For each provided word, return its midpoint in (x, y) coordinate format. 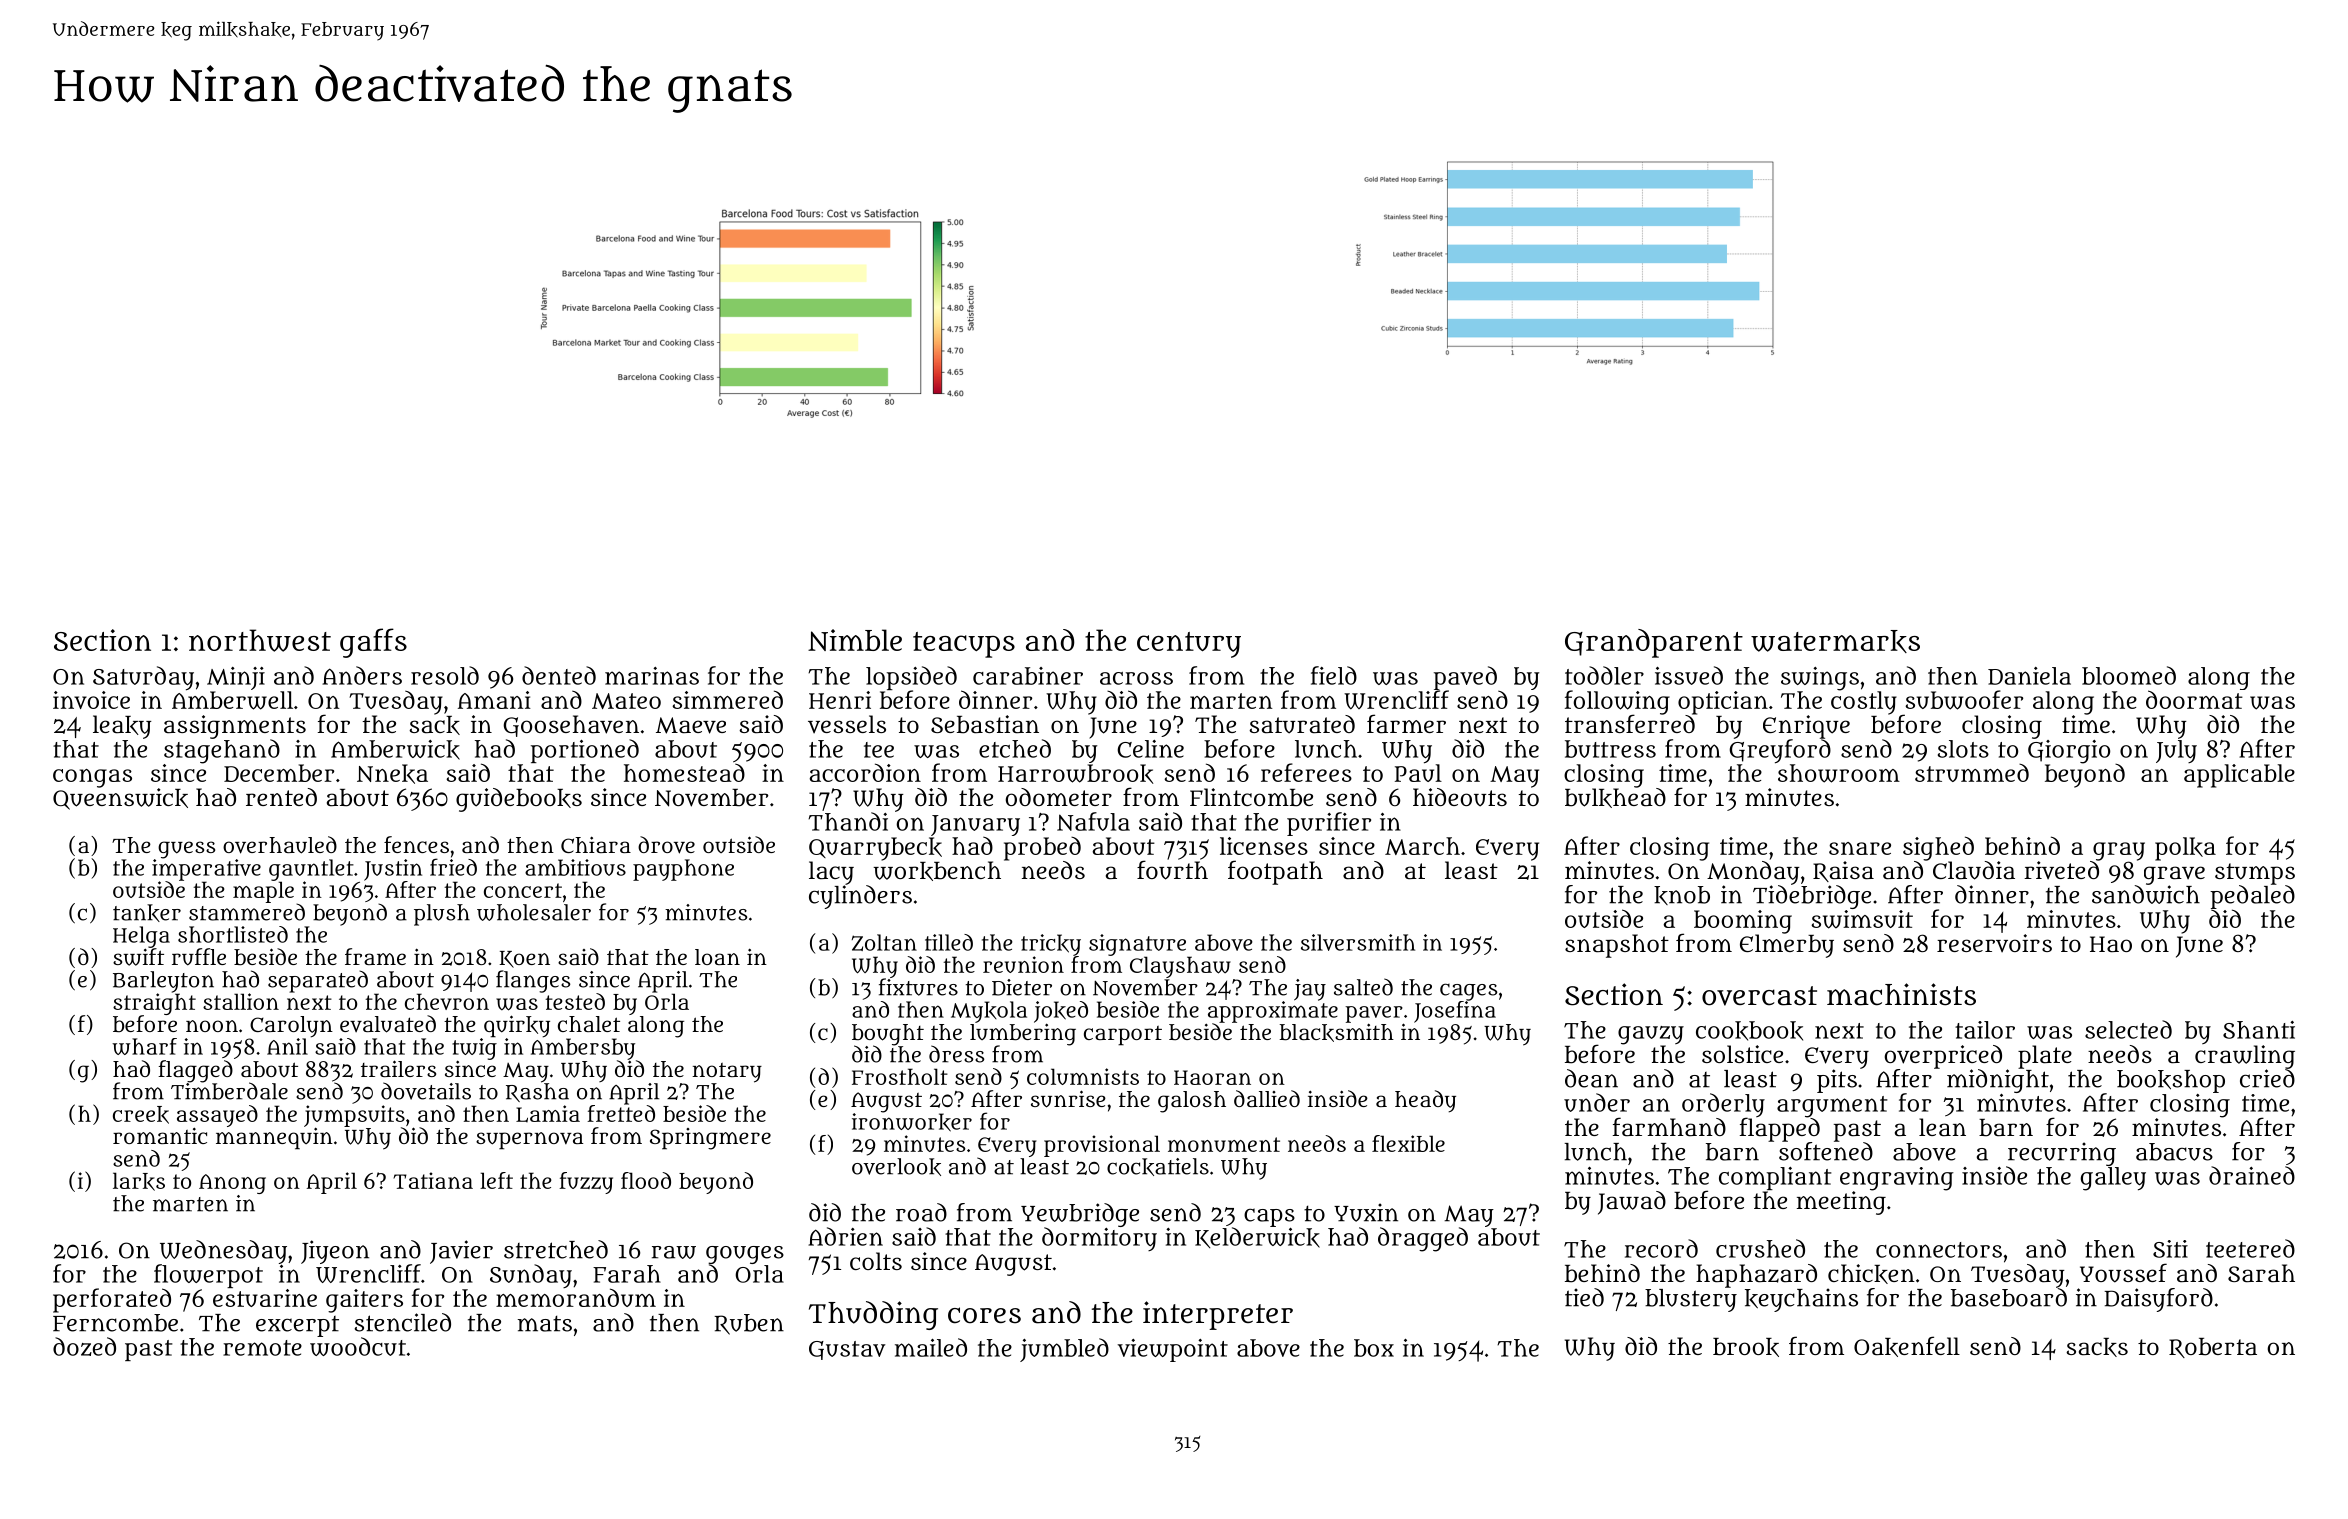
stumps (2255, 874)
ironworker (912, 1122)
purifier (1329, 824)
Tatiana (433, 1180)
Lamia (548, 1113)
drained (2252, 1175)
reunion (1023, 964)
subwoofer (1964, 700)
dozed (84, 1346)
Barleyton (163, 982)
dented (559, 675)
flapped (1780, 1130)
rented (281, 797)
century (1189, 645)
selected (2128, 1029)
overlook (896, 1167)
